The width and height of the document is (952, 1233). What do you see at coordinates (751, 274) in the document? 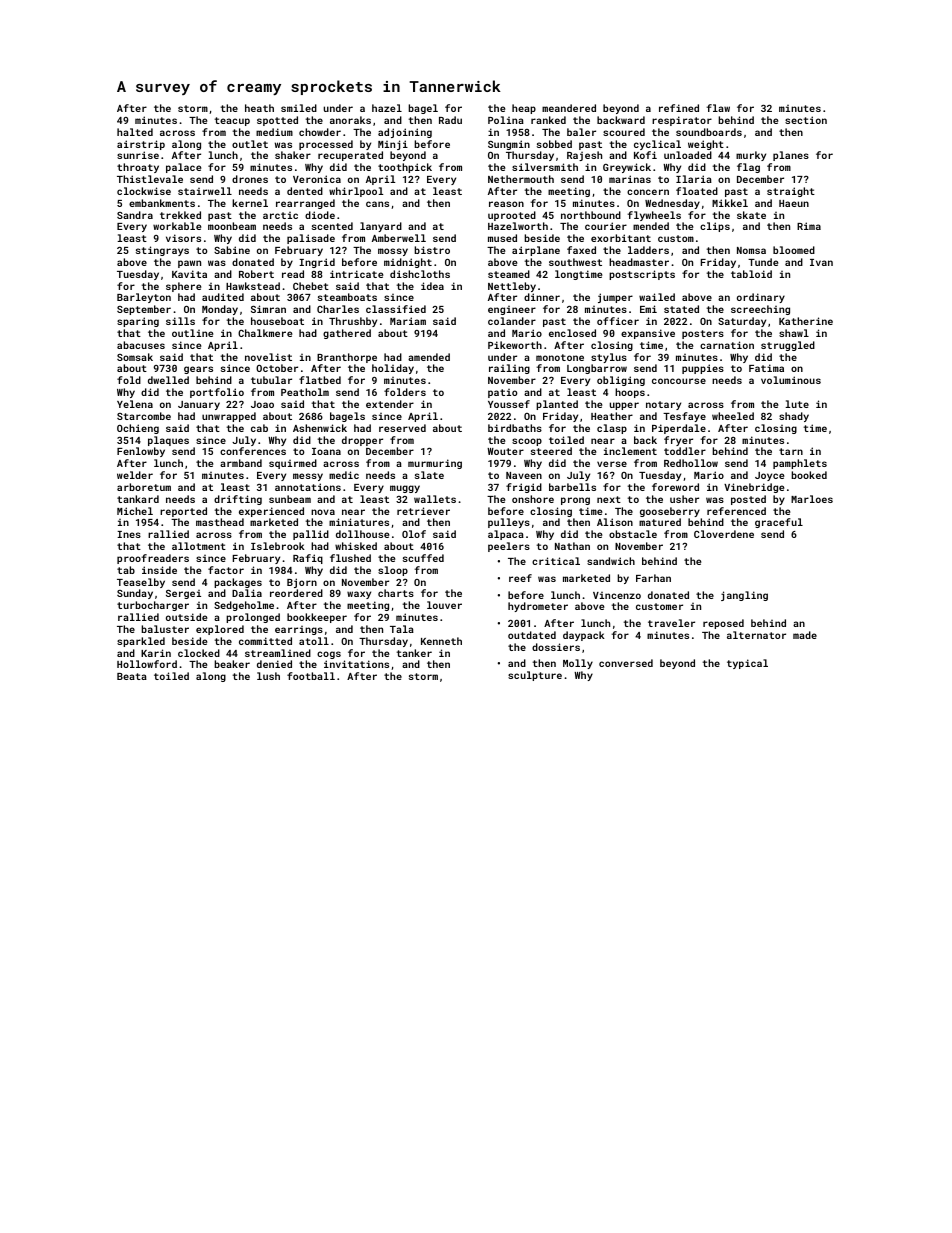
I see `tabloid` at bounding box center [751, 274].
